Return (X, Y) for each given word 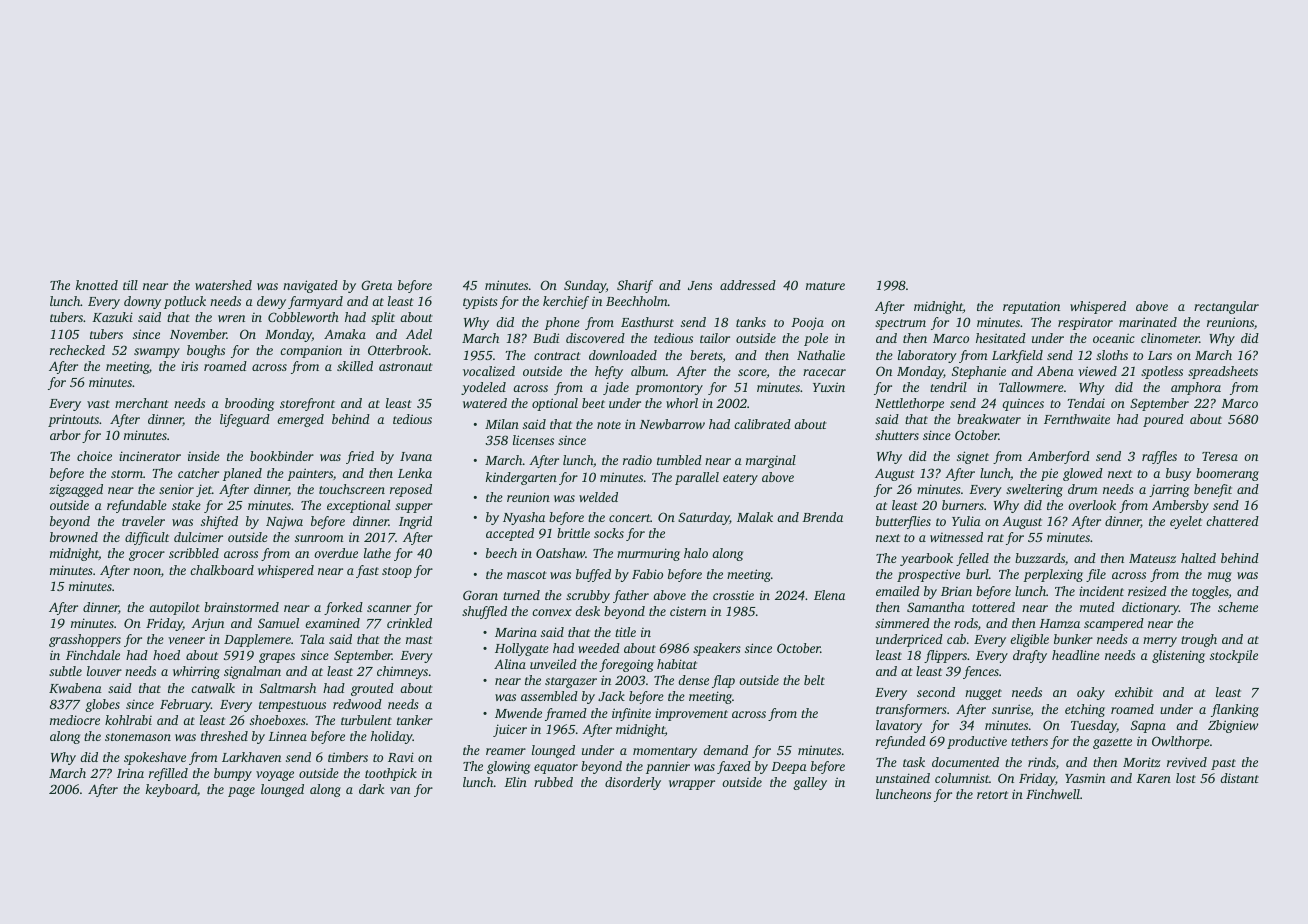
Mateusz (1152, 558)
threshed (224, 736)
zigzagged (76, 490)
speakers (717, 649)
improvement (691, 714)
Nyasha (524, 518)
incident (1101, 591)
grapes (277, 658)
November (198, 334)
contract (557, 356)
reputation (1031, 307)
